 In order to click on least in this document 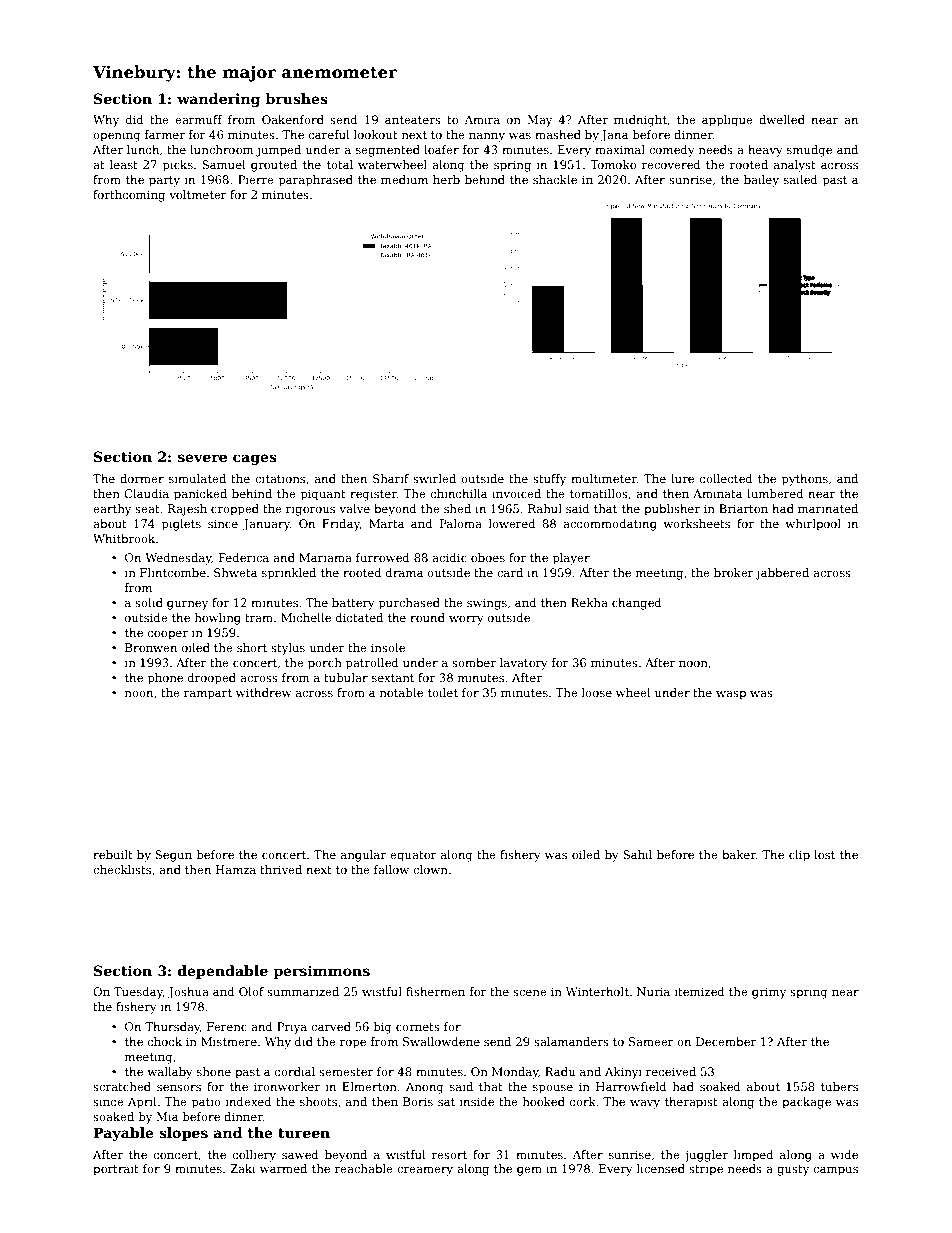, I will do `click(124, 164)`.
